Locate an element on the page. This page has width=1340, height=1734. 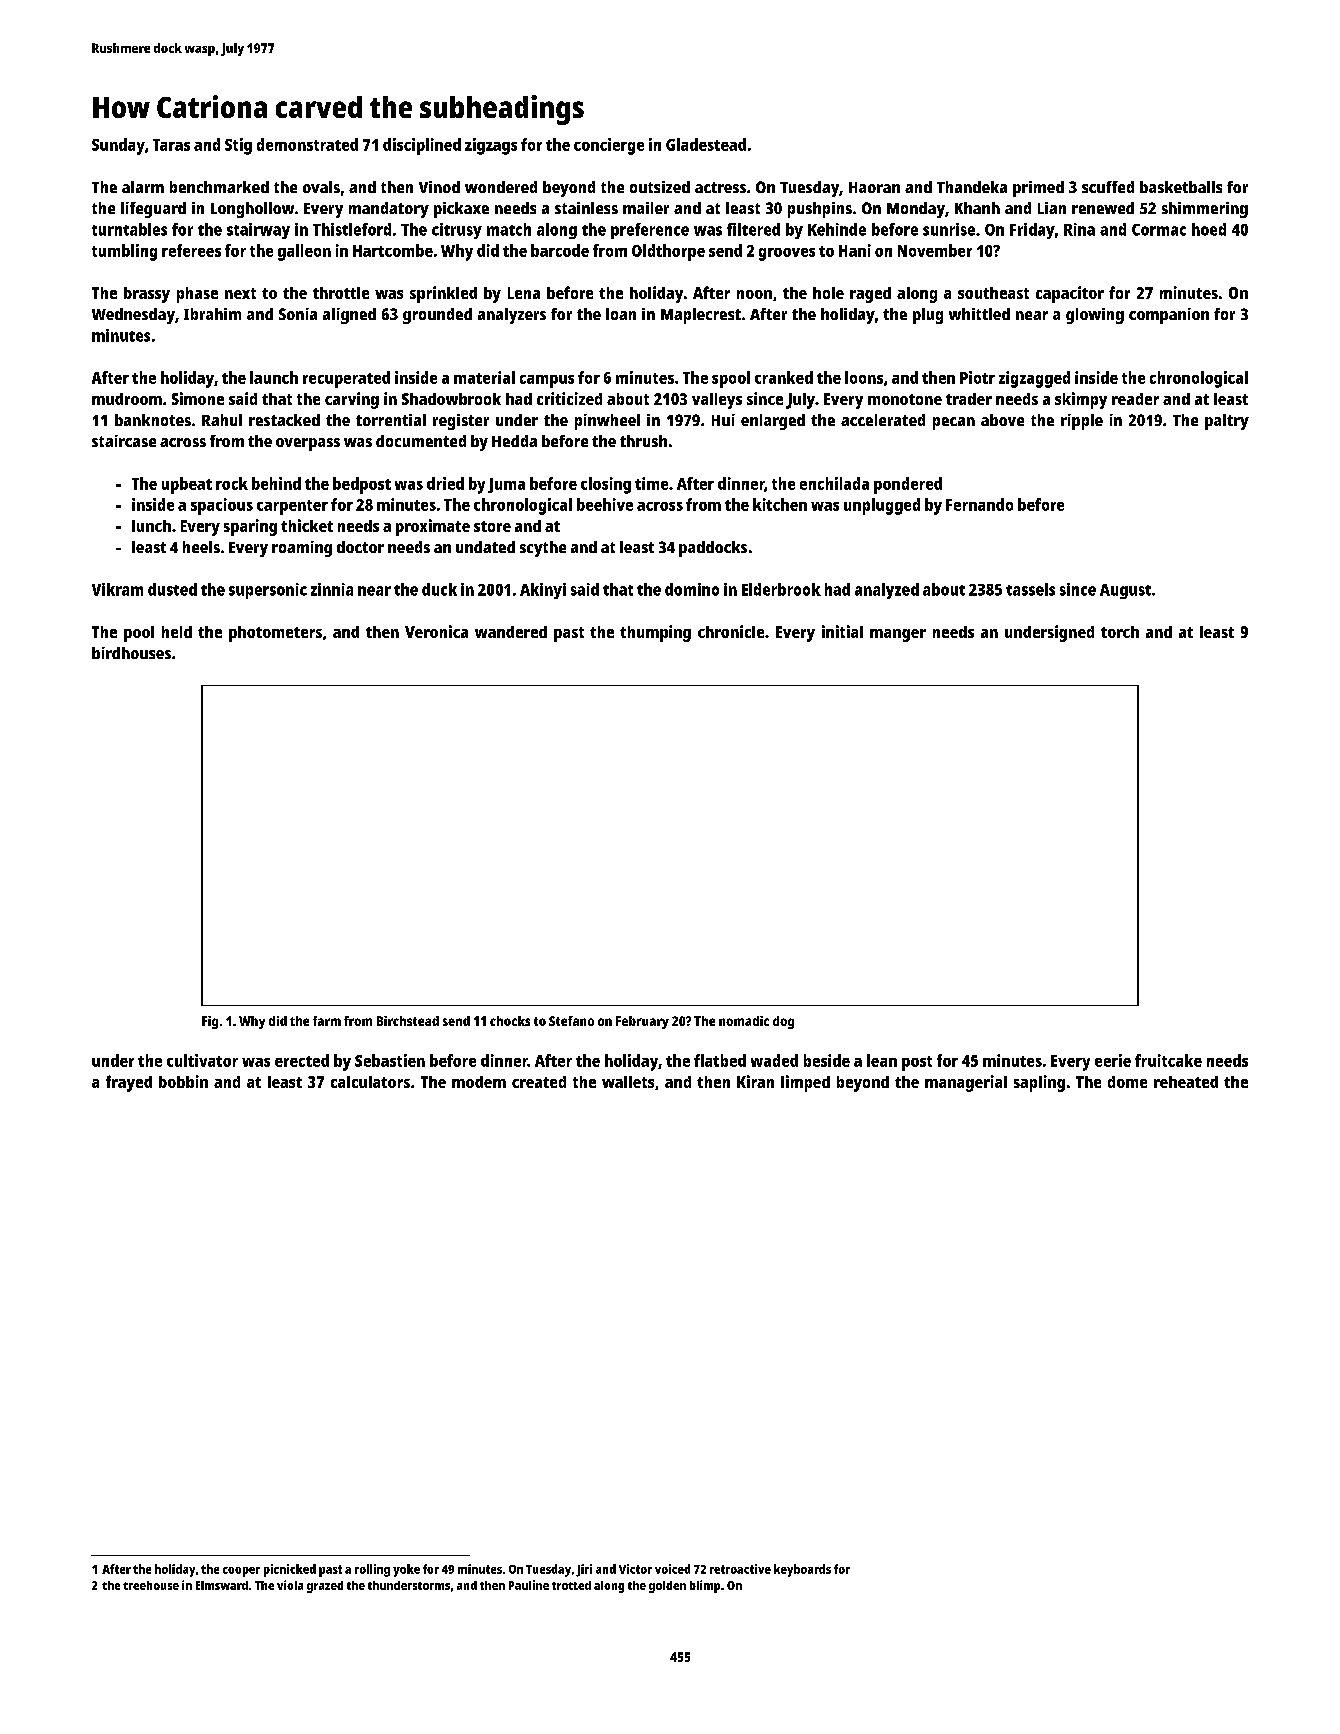
retroactive is located at coordinates (740, 1569).
